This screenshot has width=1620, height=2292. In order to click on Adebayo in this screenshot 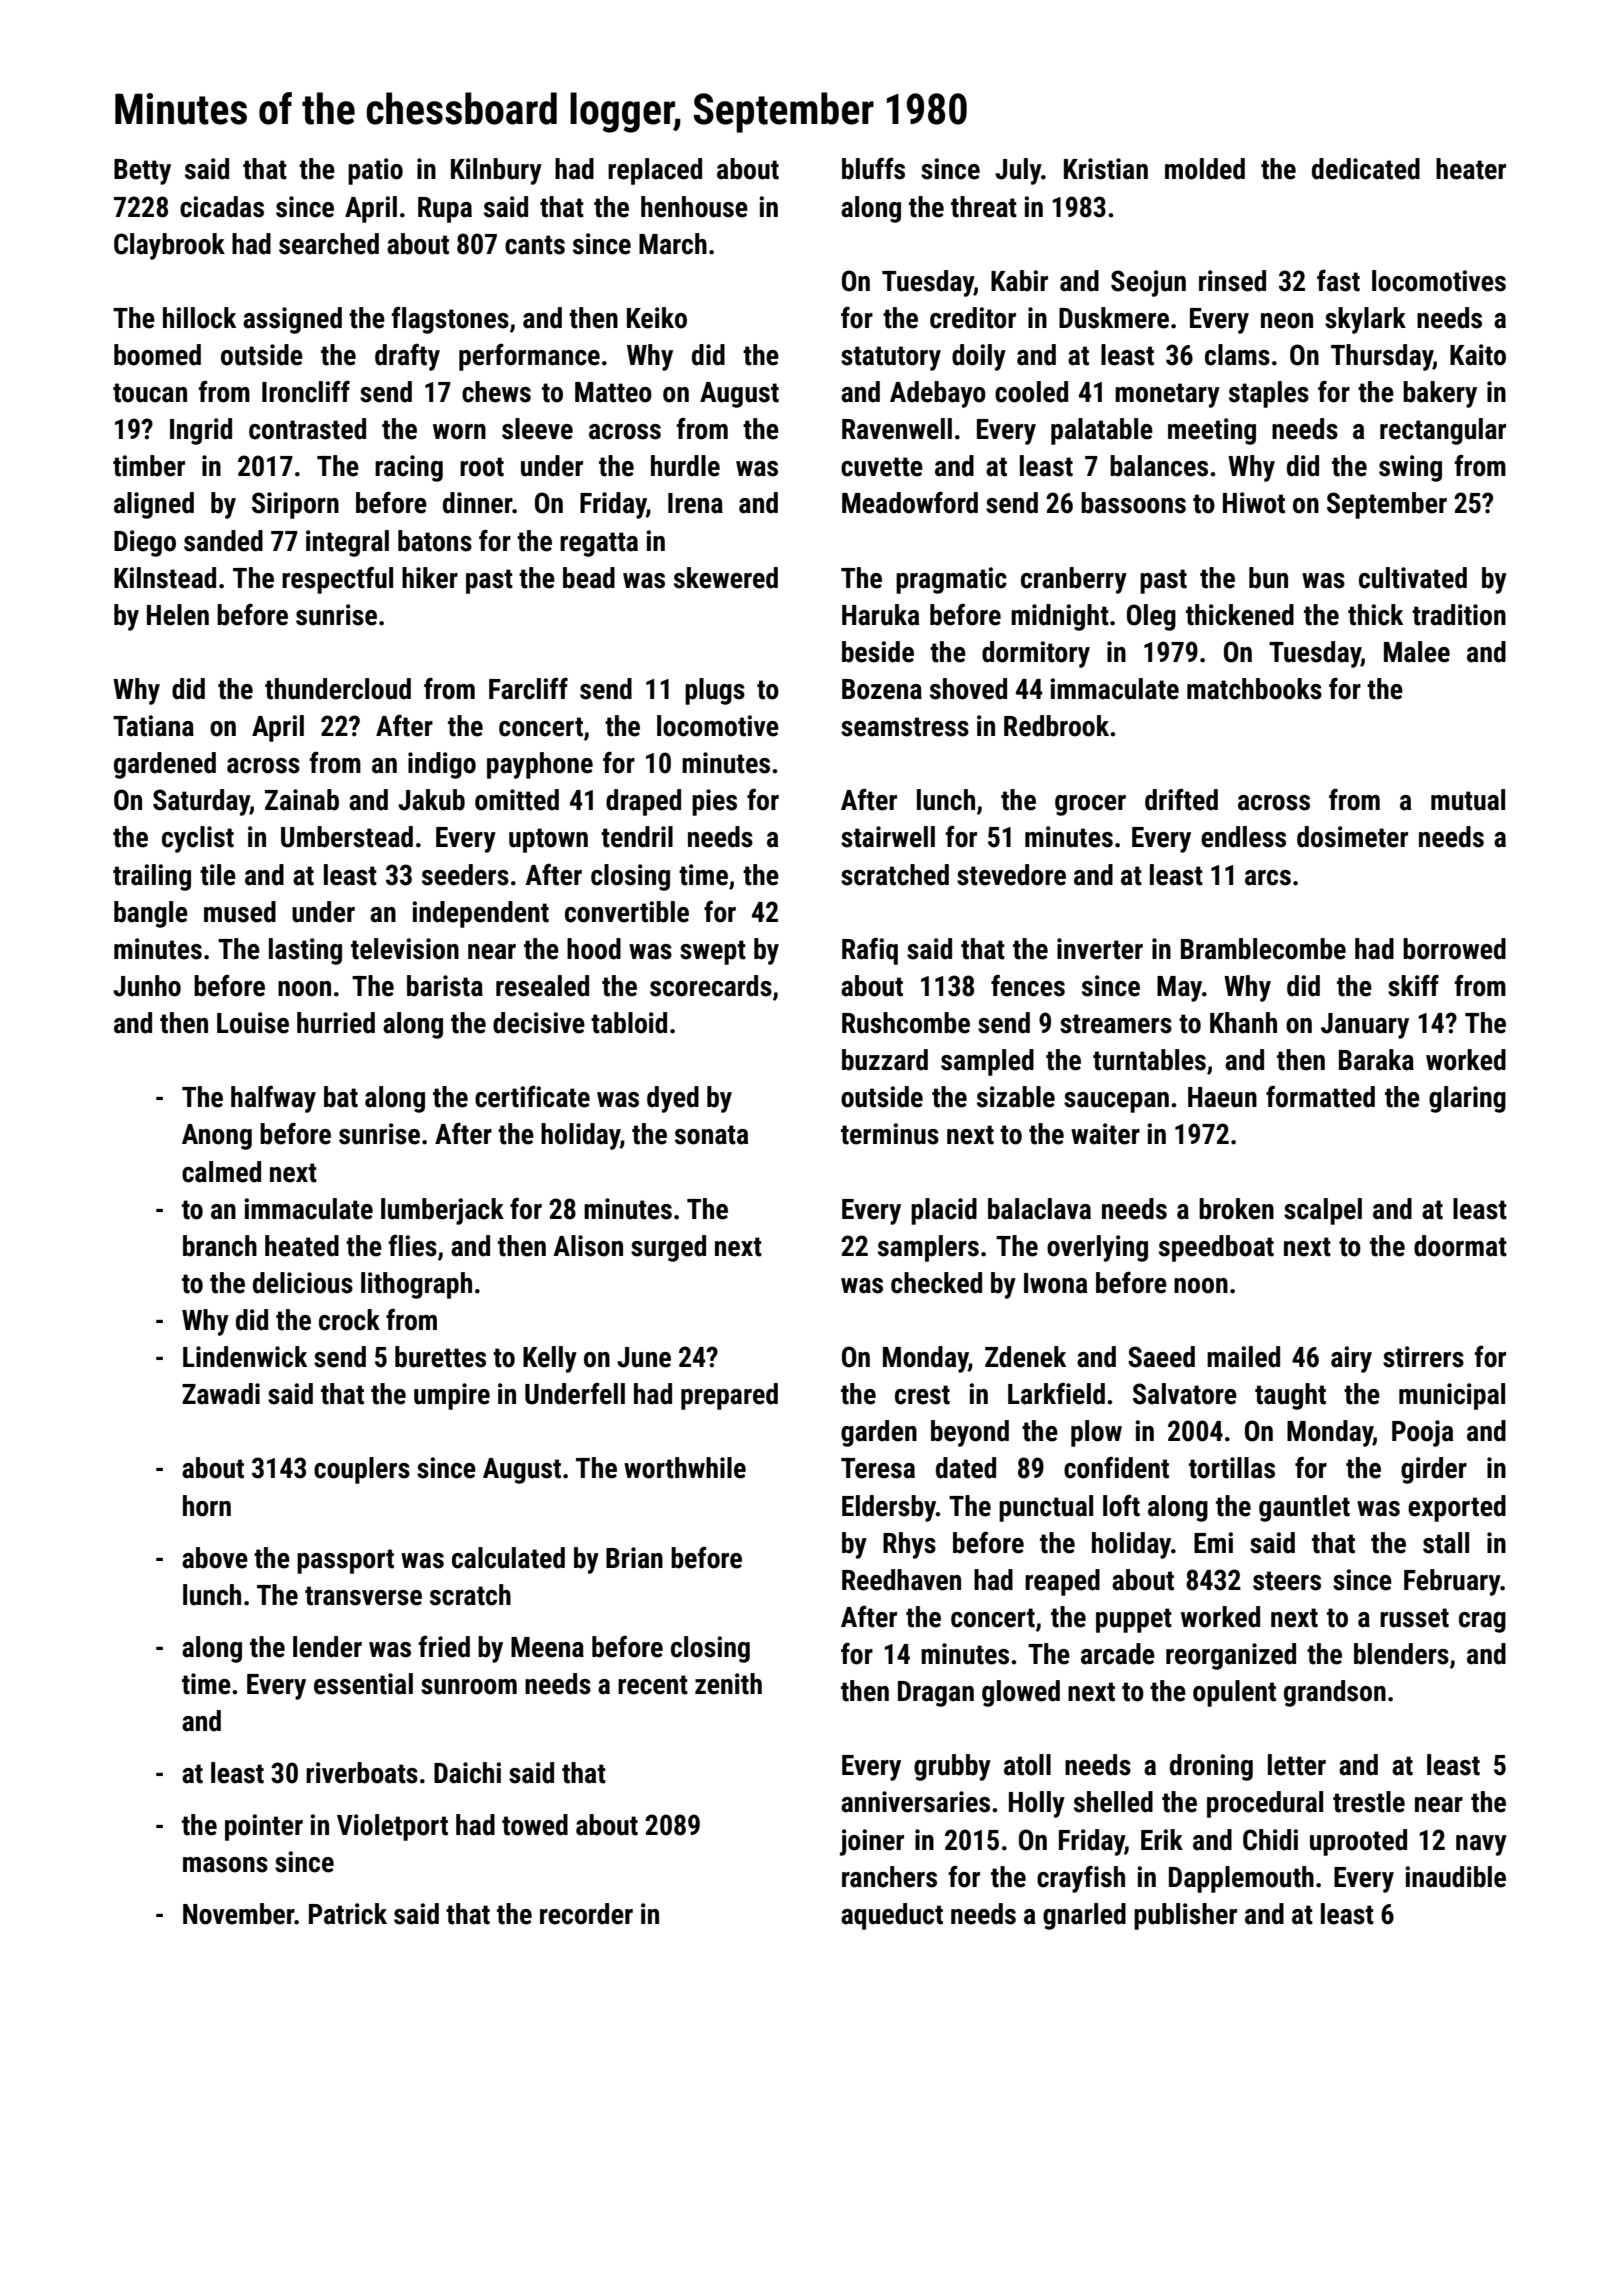, I will do `click(938, 394)`.
